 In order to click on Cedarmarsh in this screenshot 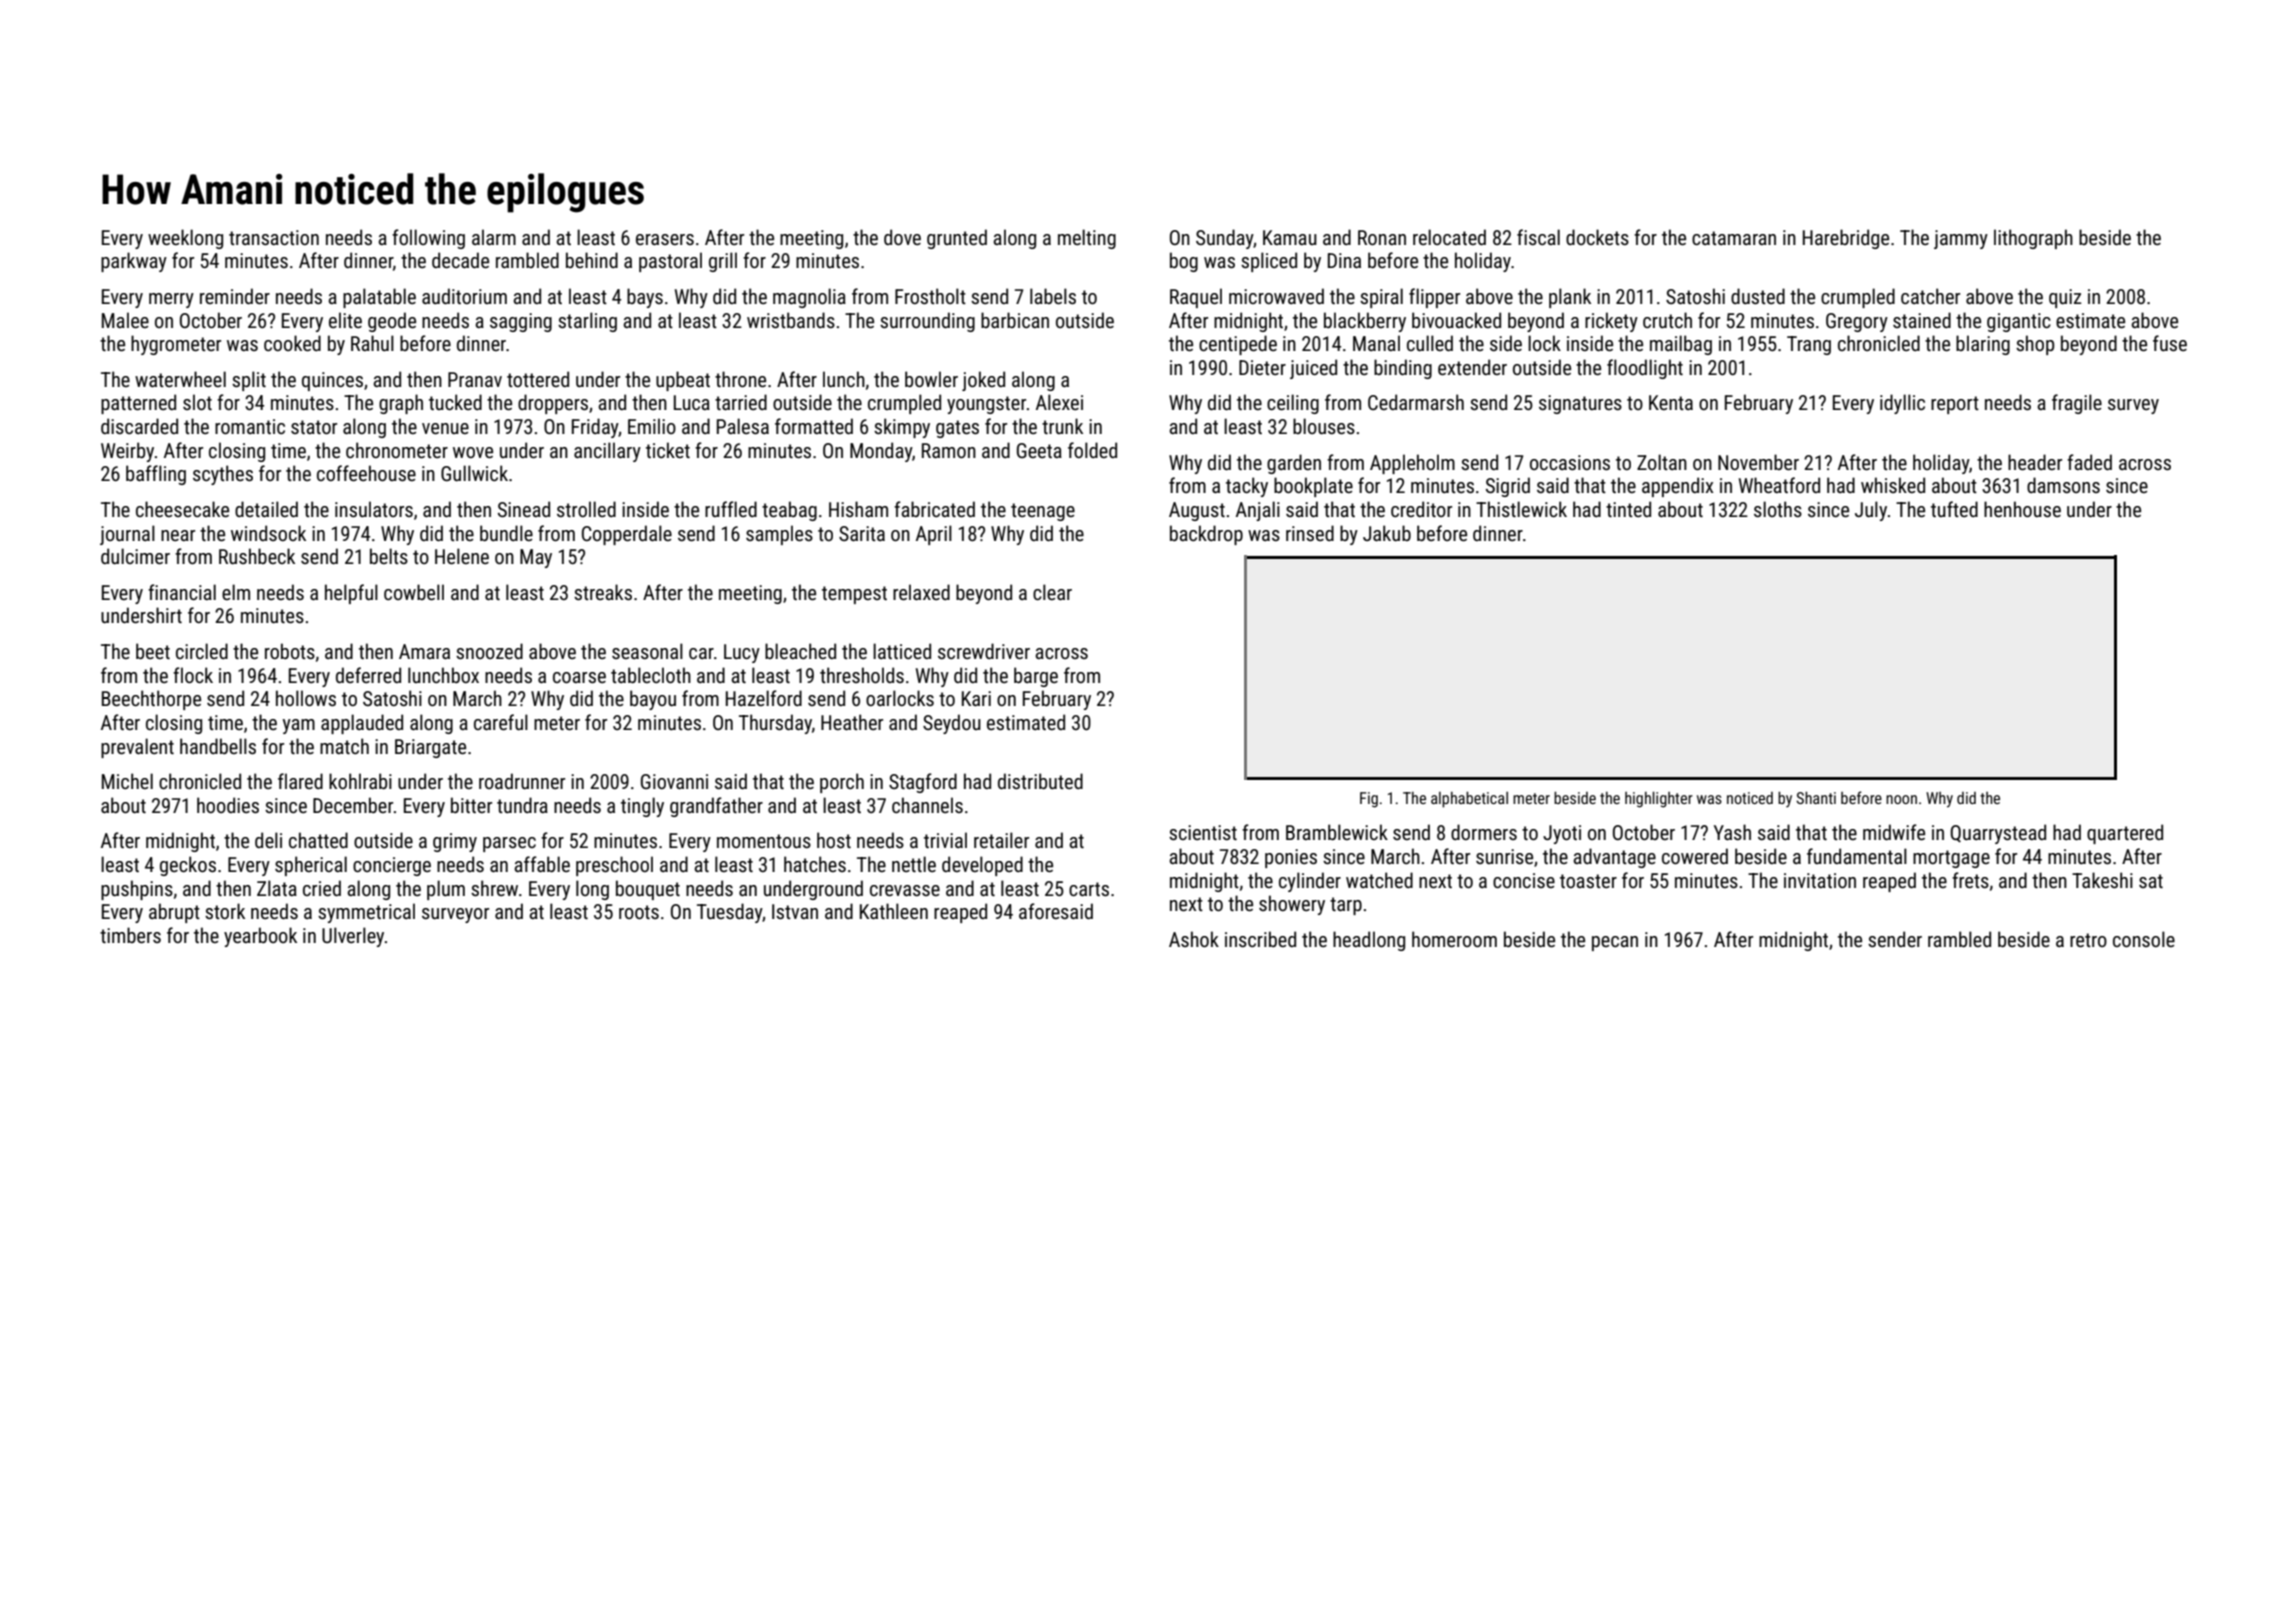, I will do `click(1416, 402)`.
